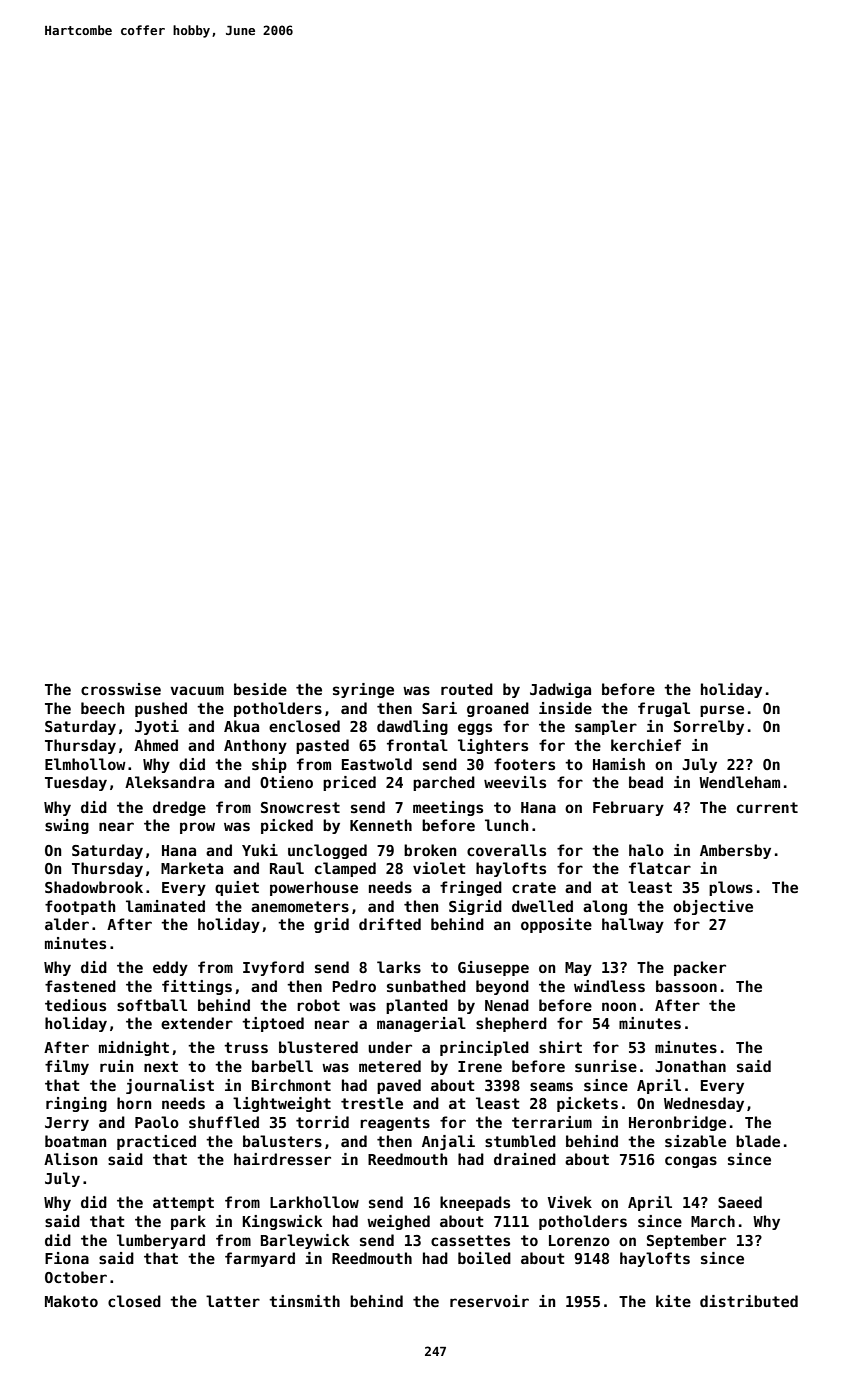 The width and height of the image is (849, 1400). I want to click on Hamish, so click(619, 764).
